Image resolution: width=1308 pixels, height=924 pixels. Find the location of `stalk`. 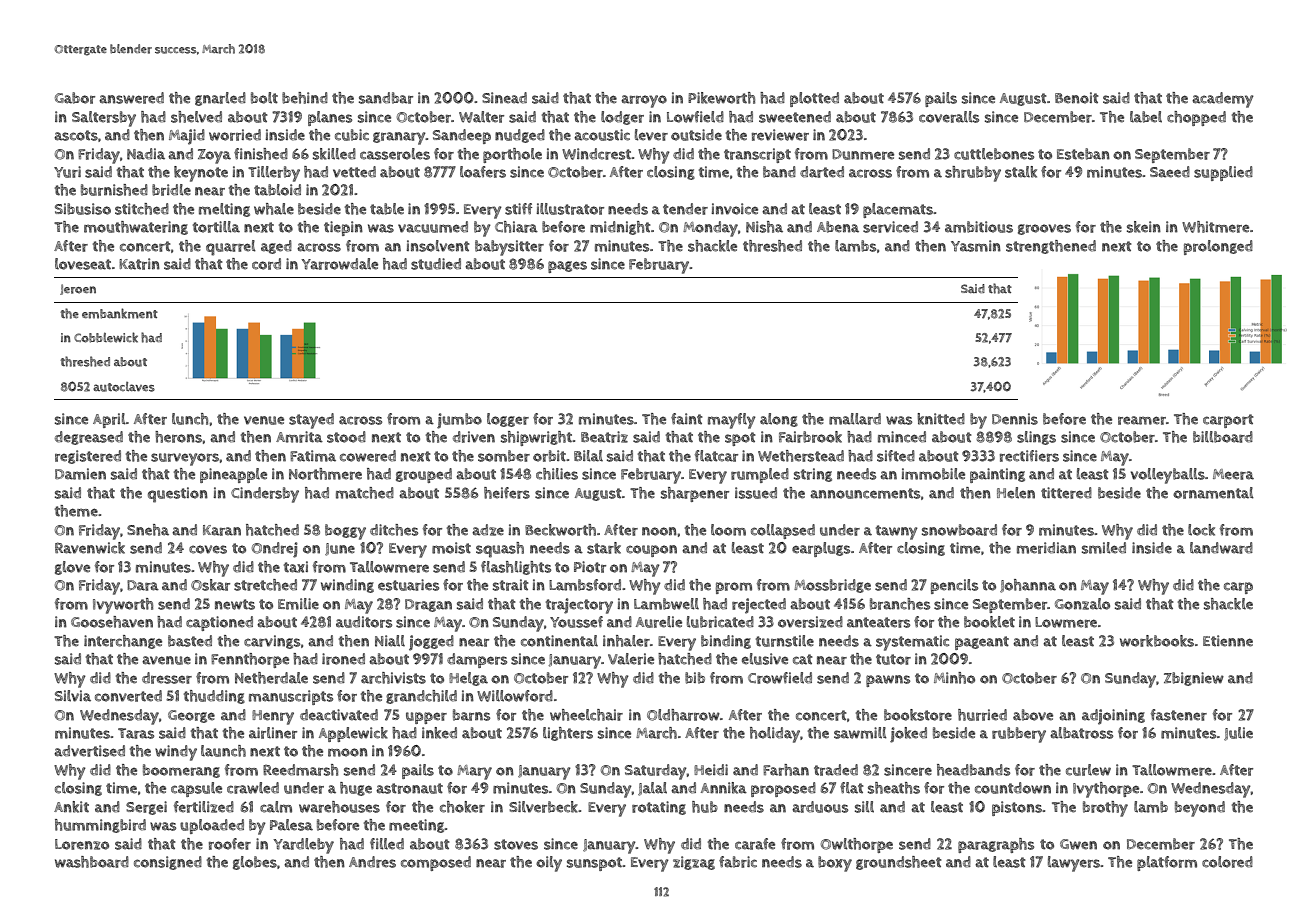

stalk is located at coordinates (1021, 172).
